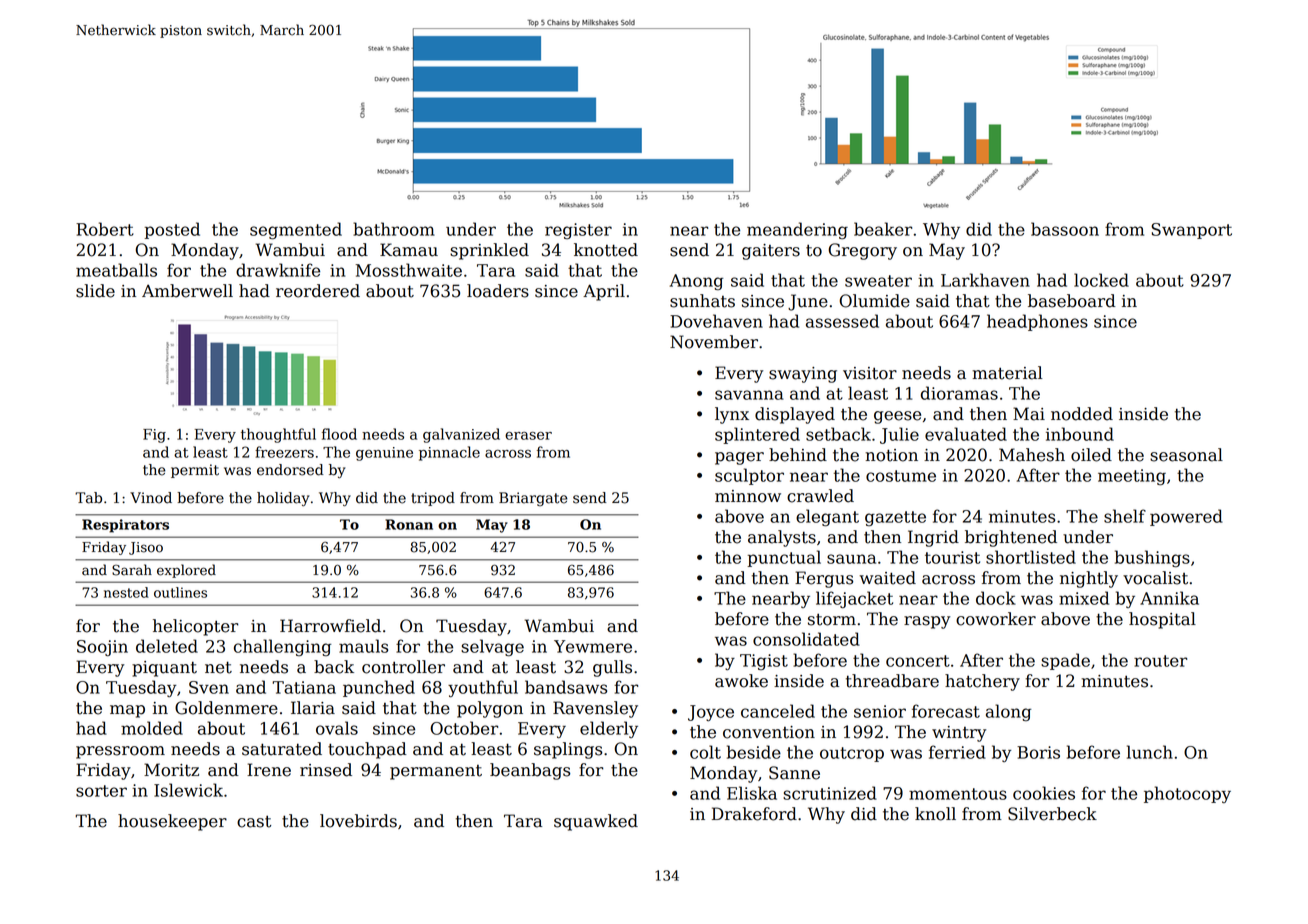 The height and width of the document is (924, 1308). What do you see at coordinates (278, 435) in the document?
I see `thoughtful` at bounding box center [278, 435].
